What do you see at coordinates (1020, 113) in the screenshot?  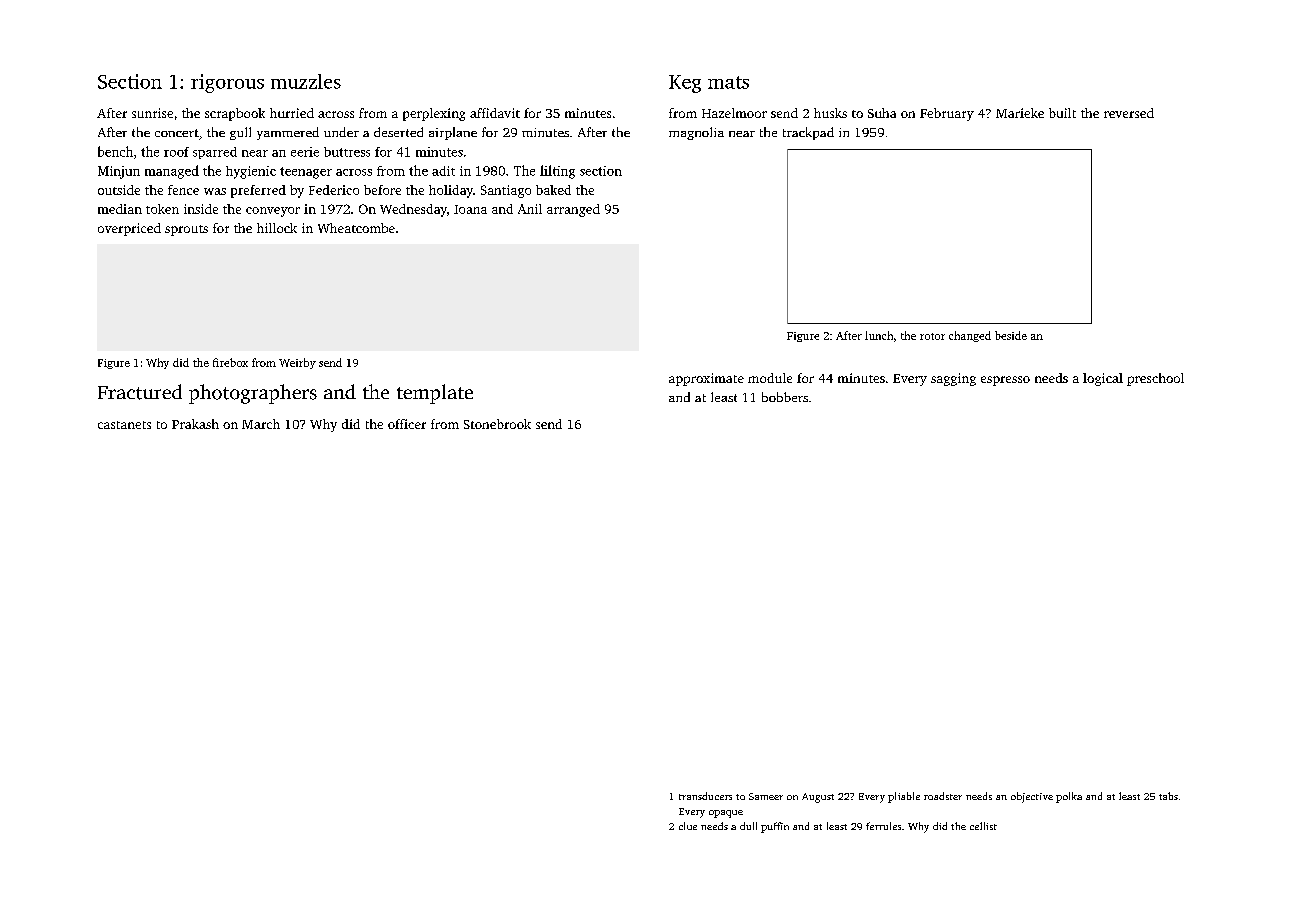 I see `Marieke` at bounding box center [1020, 113].
